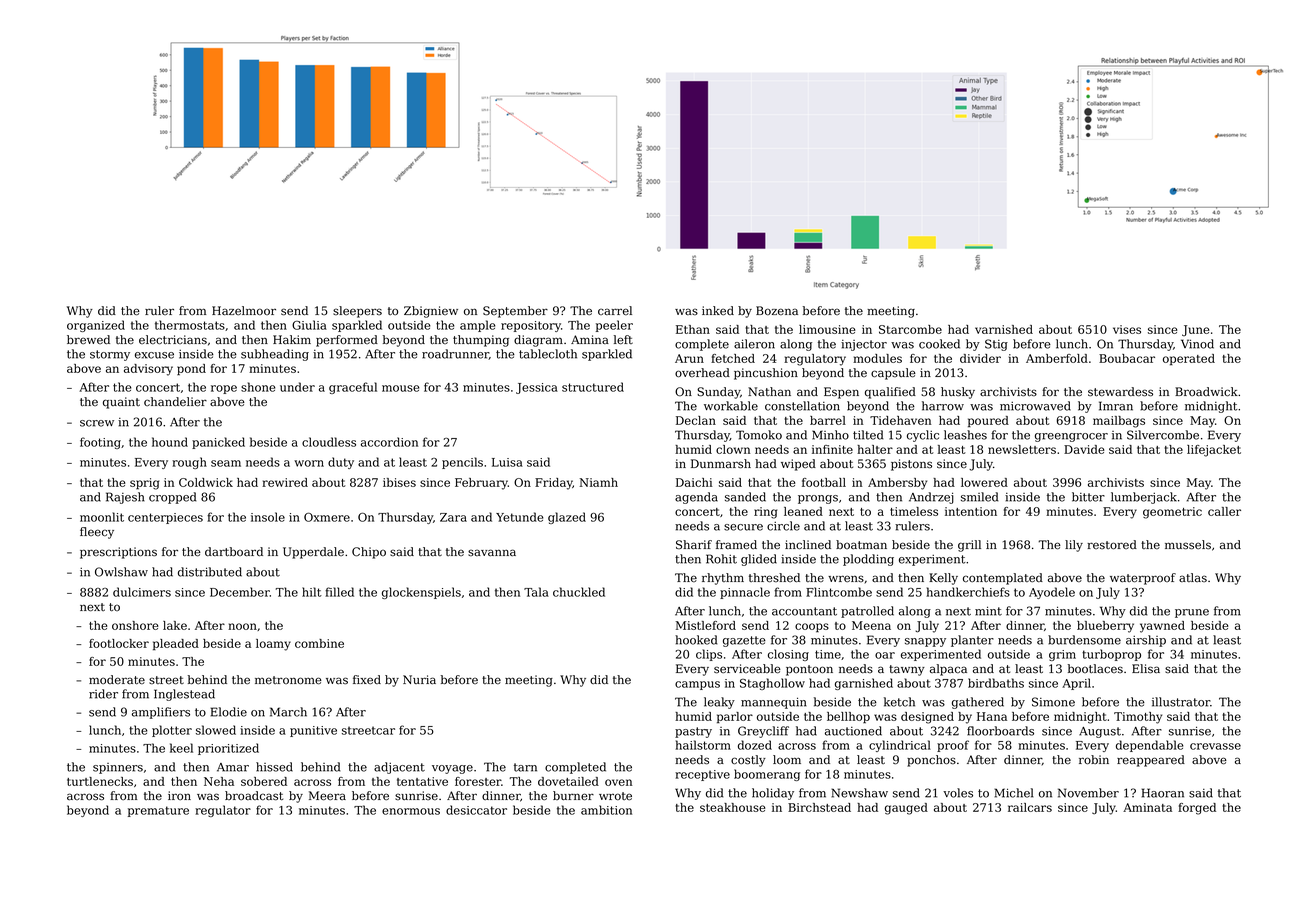 The width and height of the screenshot is (1308, 924). What do you see at coordinates (958, 393) in the screenshot?
I see `husky` at bounding box center [958, 393].
